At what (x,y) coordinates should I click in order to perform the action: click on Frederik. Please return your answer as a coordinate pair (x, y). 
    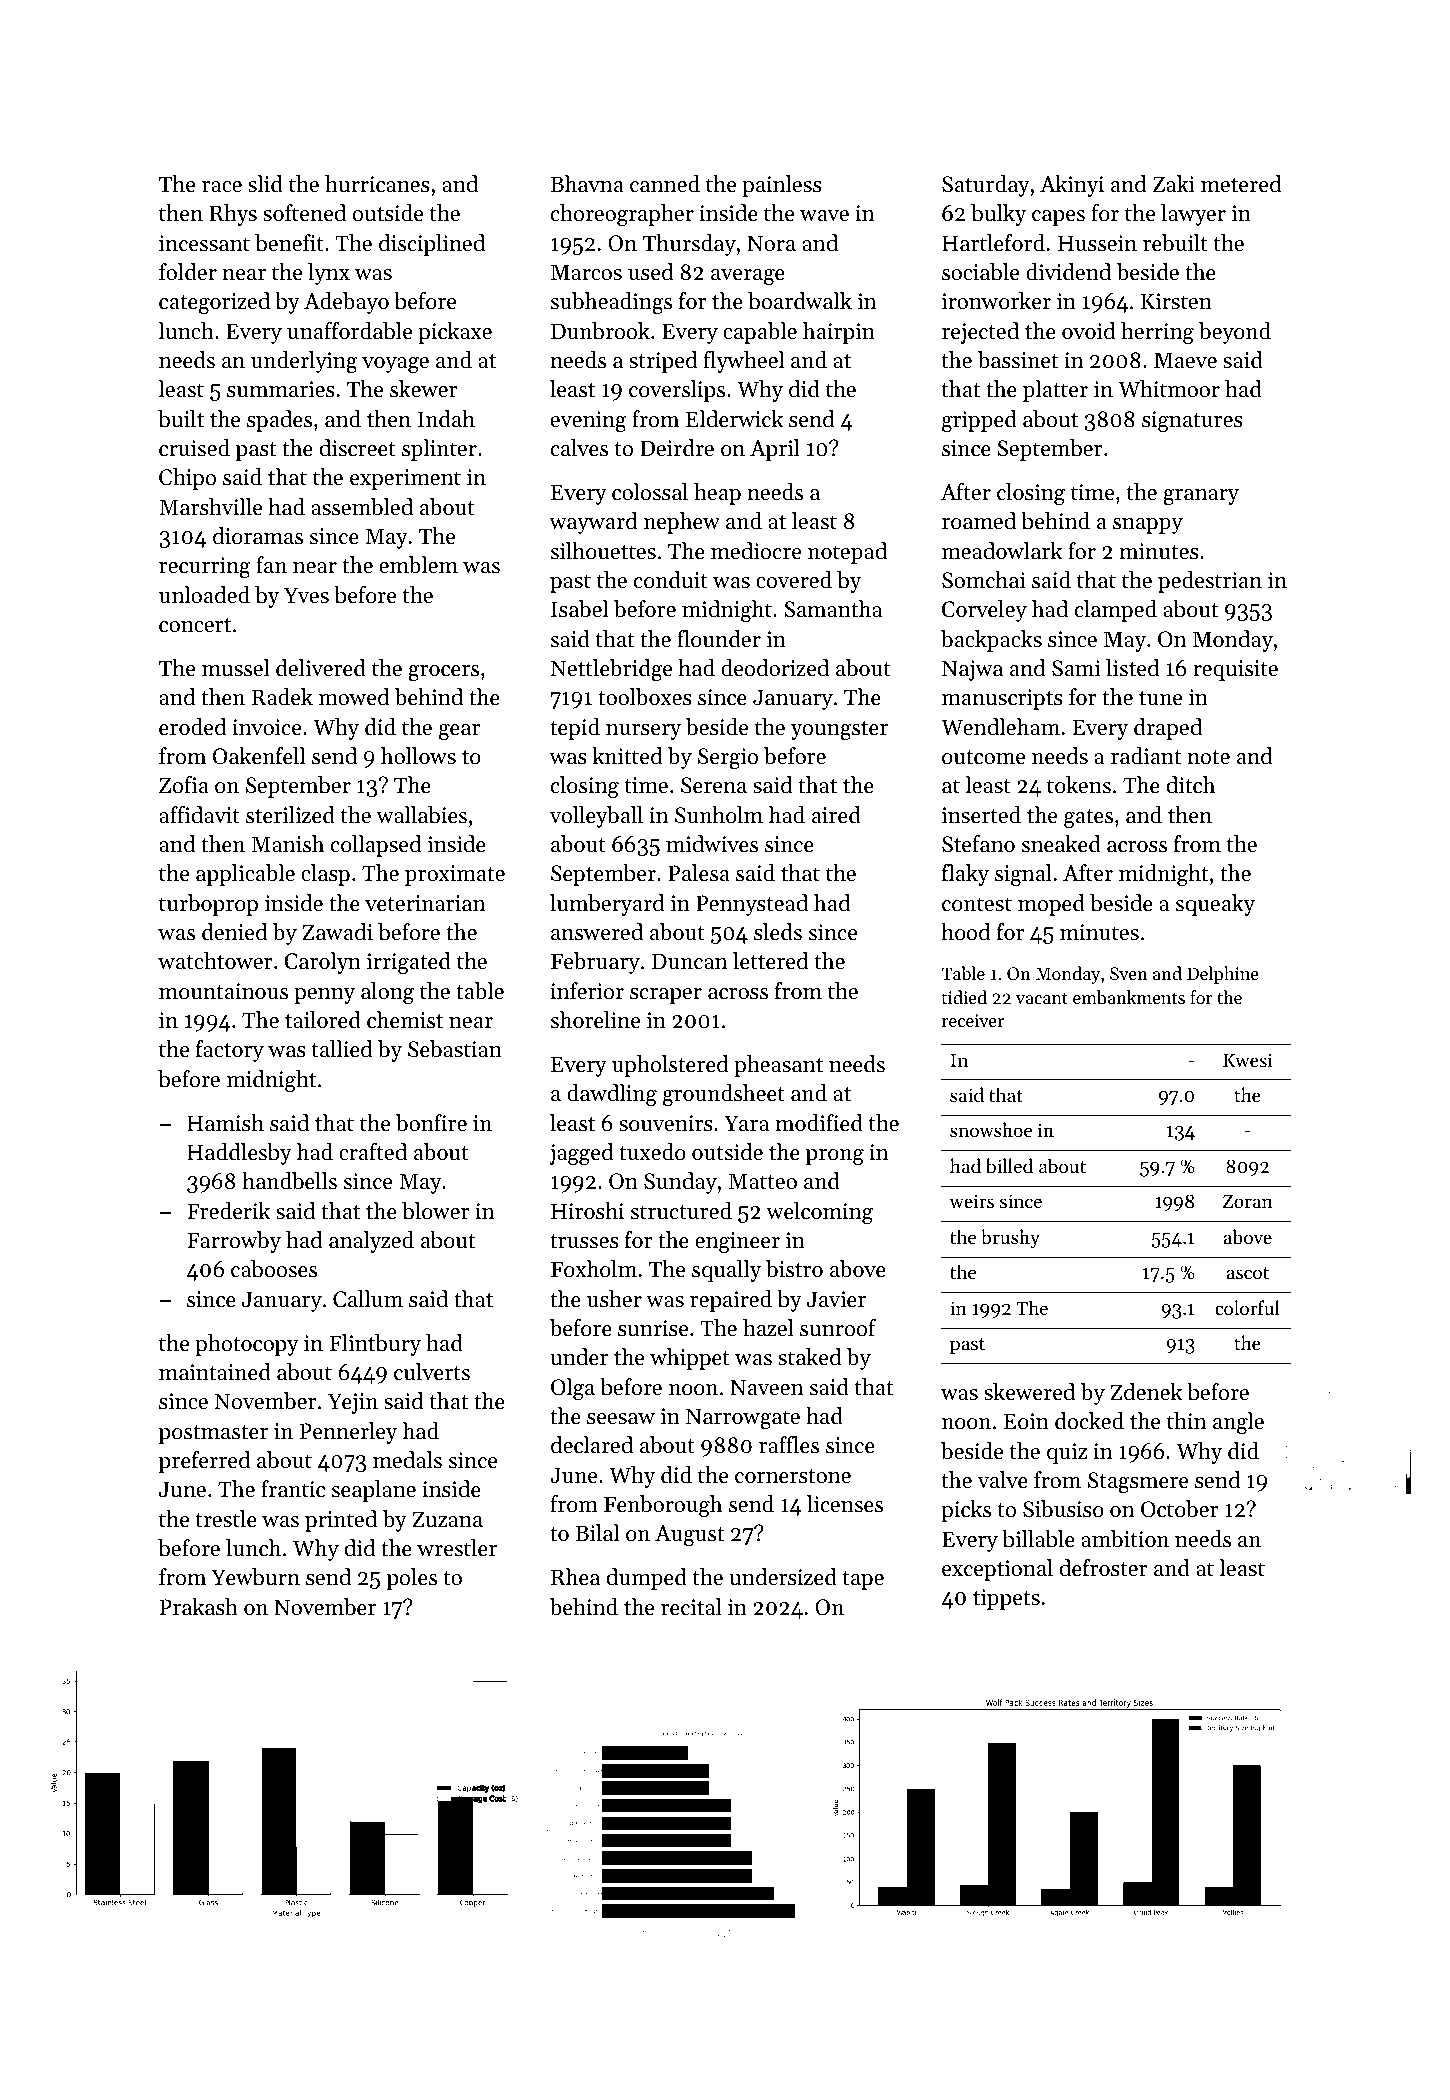
    Looking at the image, I should click on (228, 1211).
